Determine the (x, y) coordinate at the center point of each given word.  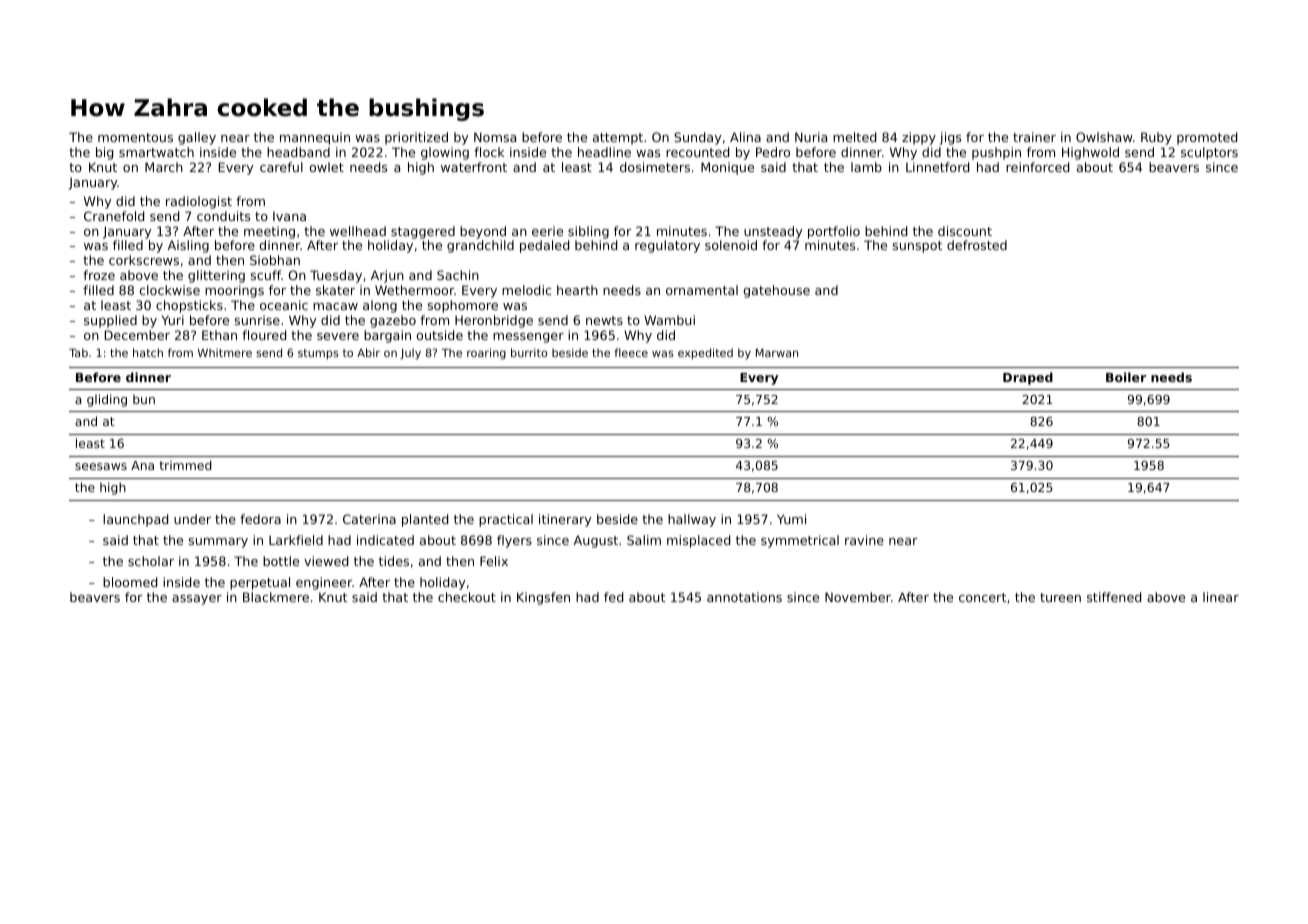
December (137, 335)
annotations (744, 597)
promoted (1207, 138)
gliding (107, 400)
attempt (618, 139)
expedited (705, 354)
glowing (445, 153)
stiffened (1114, 597)
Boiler (1126, 377)
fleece (631, 352)
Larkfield (296, 540)
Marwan (777, 353)
